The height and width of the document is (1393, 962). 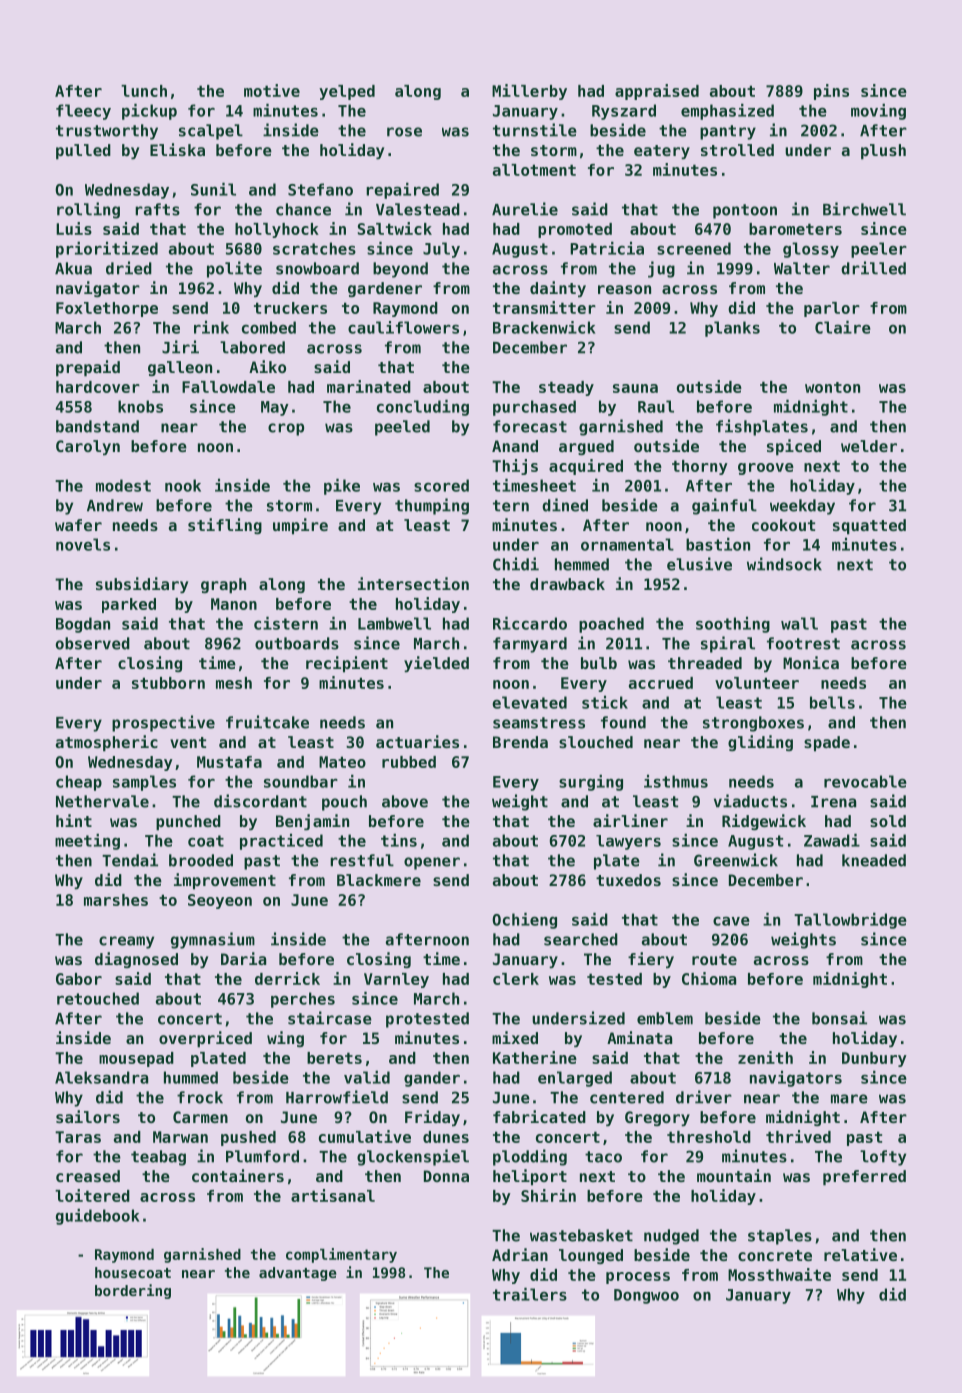 I want to click on containers, so click(x=238, y=1175).
